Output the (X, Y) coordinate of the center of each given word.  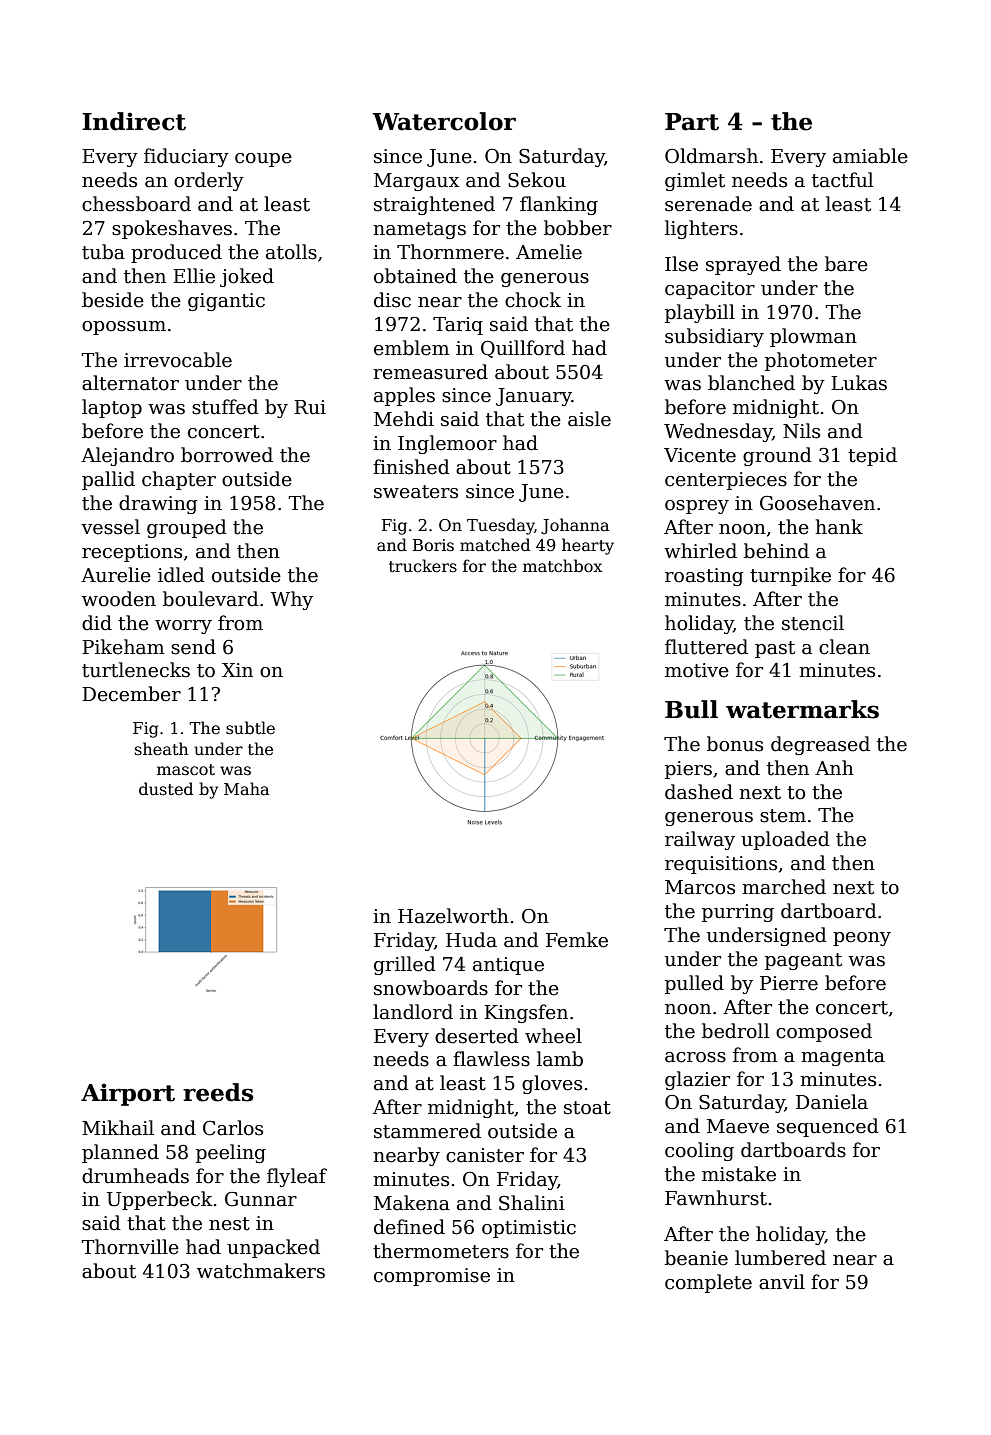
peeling (231, 1153)
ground (777, 456)
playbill (700, 313)
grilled (405, 965)
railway (700, 840)
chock (533, 300)
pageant (803, 961)
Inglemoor (447, 444)
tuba (103, 252)
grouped (187, 528)
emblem (411, 348)
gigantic (226, 302)
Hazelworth (453, 916)
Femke (577, 940)
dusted (166, 789)
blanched (751, 383)
